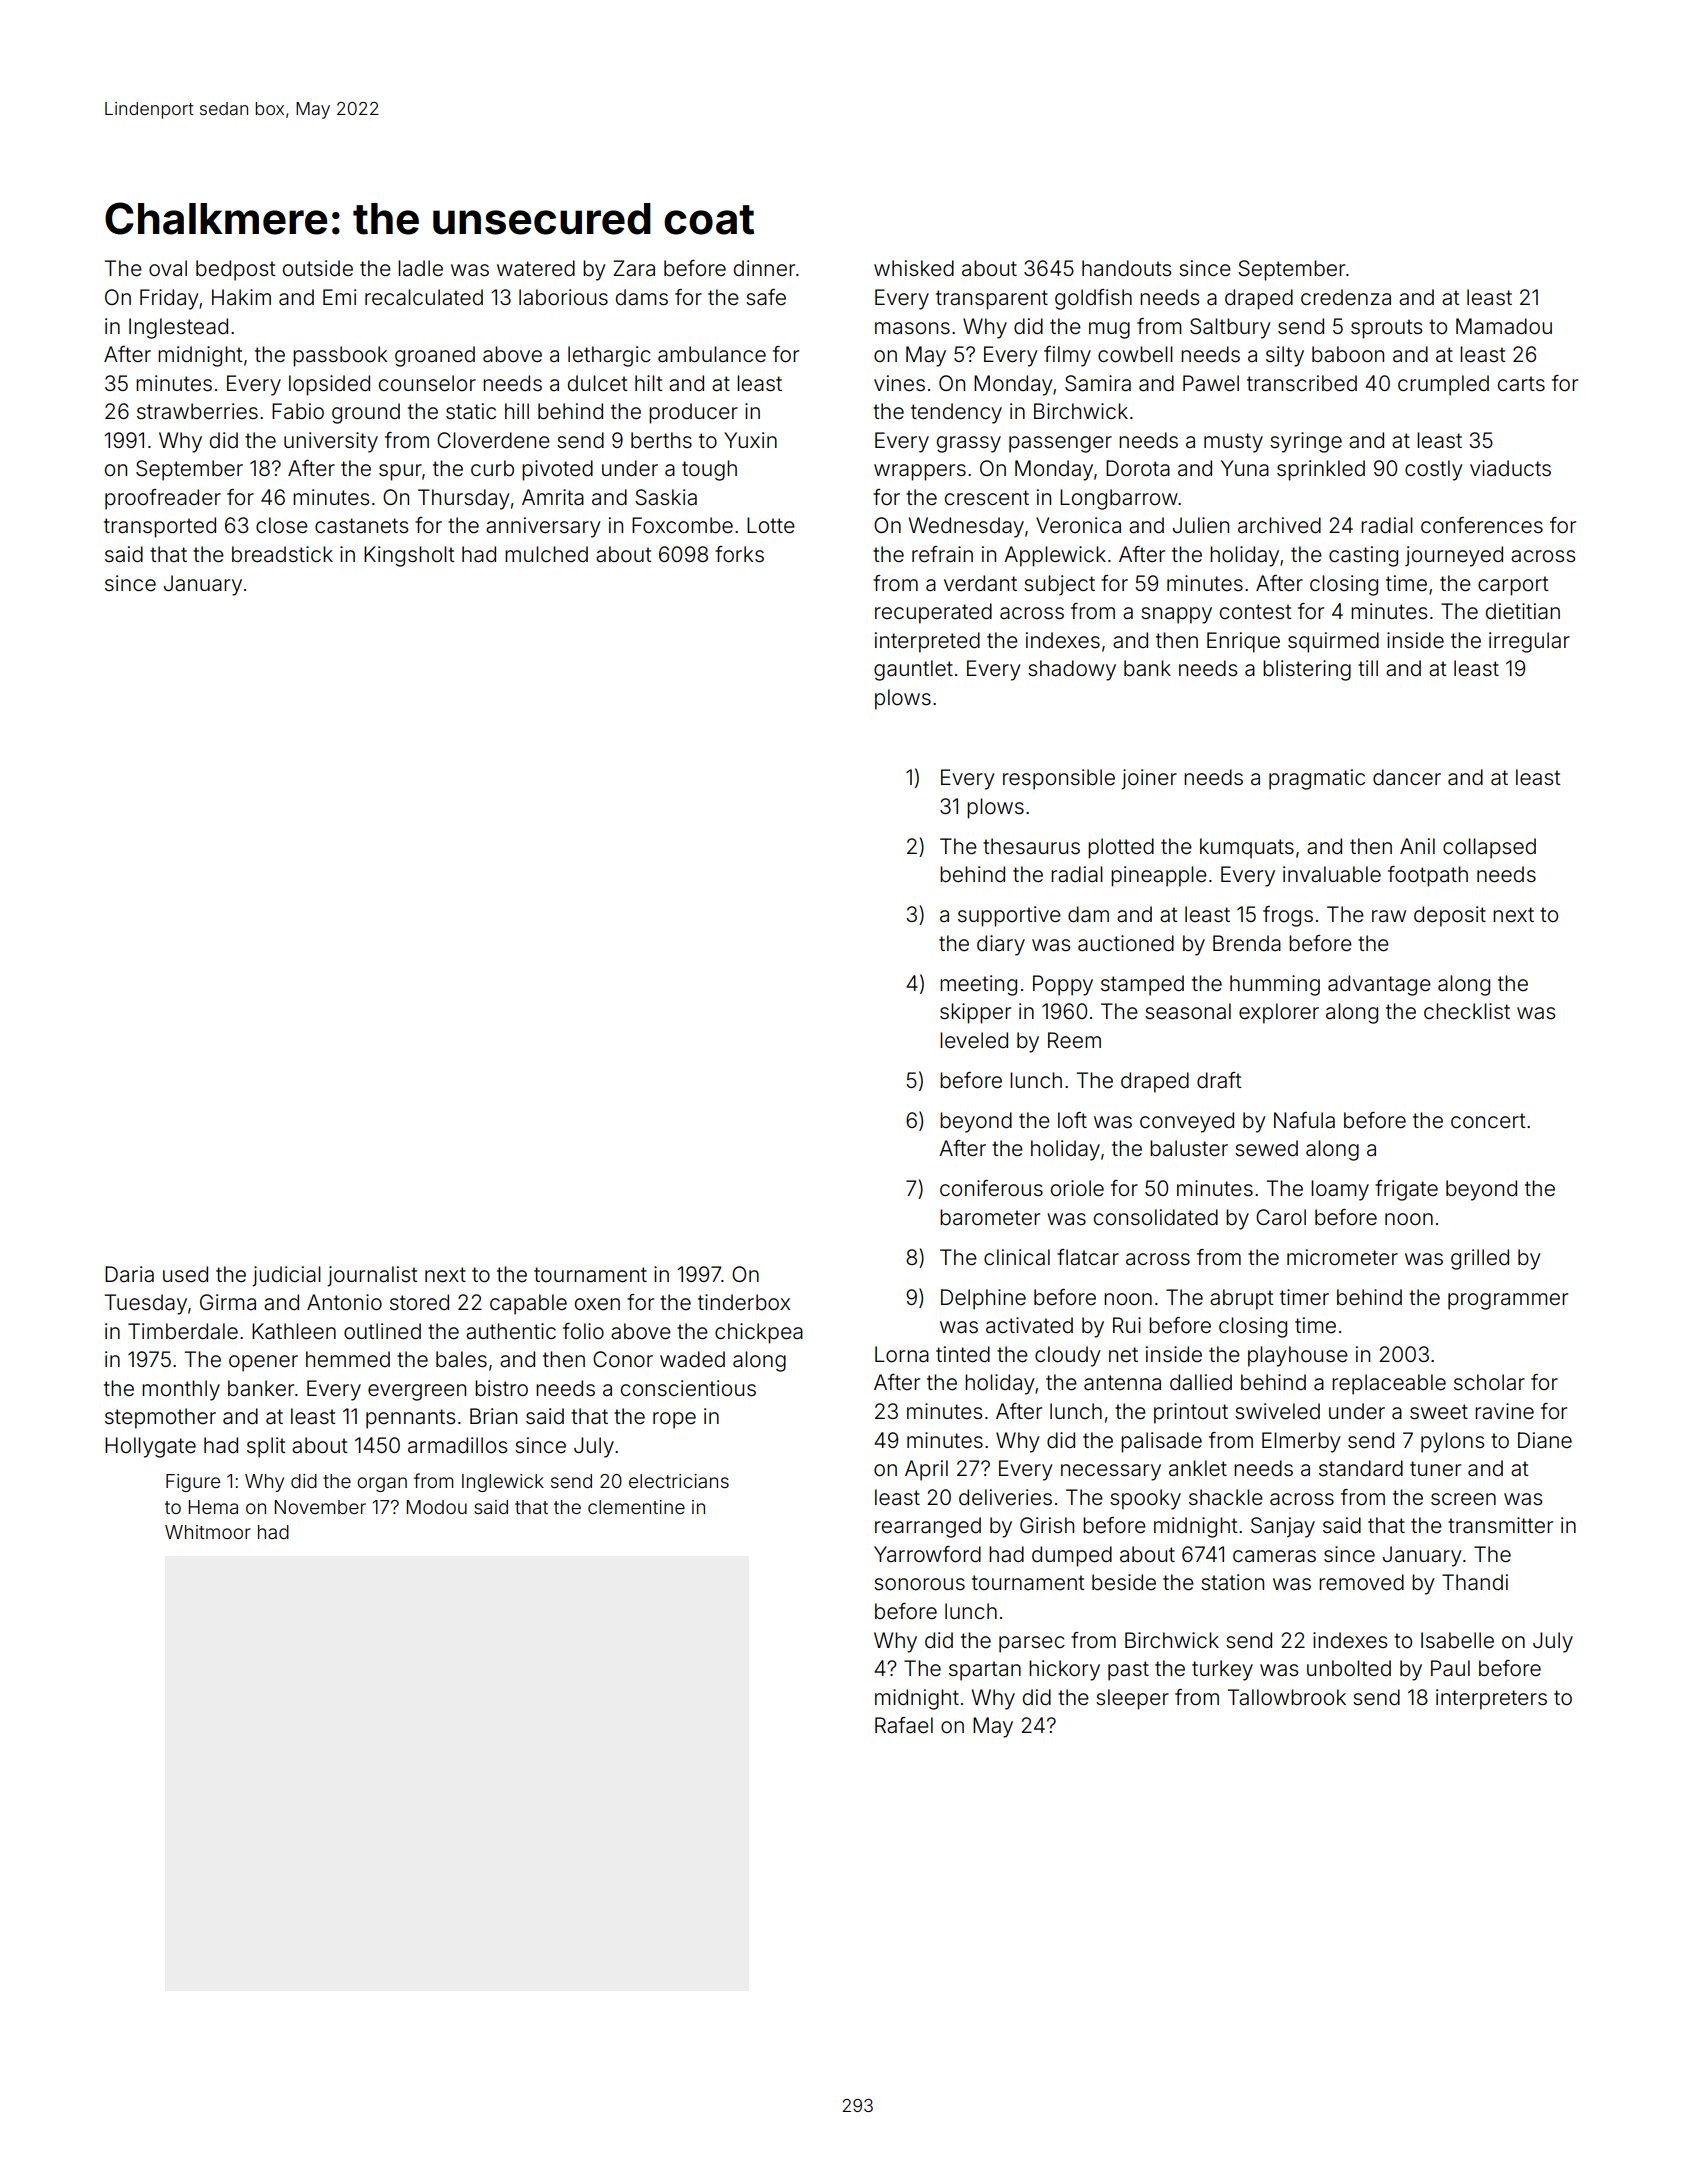 The width and height of the screenshot is (1683, 2178). I want to click on ravine, so click(1504, 1411).
